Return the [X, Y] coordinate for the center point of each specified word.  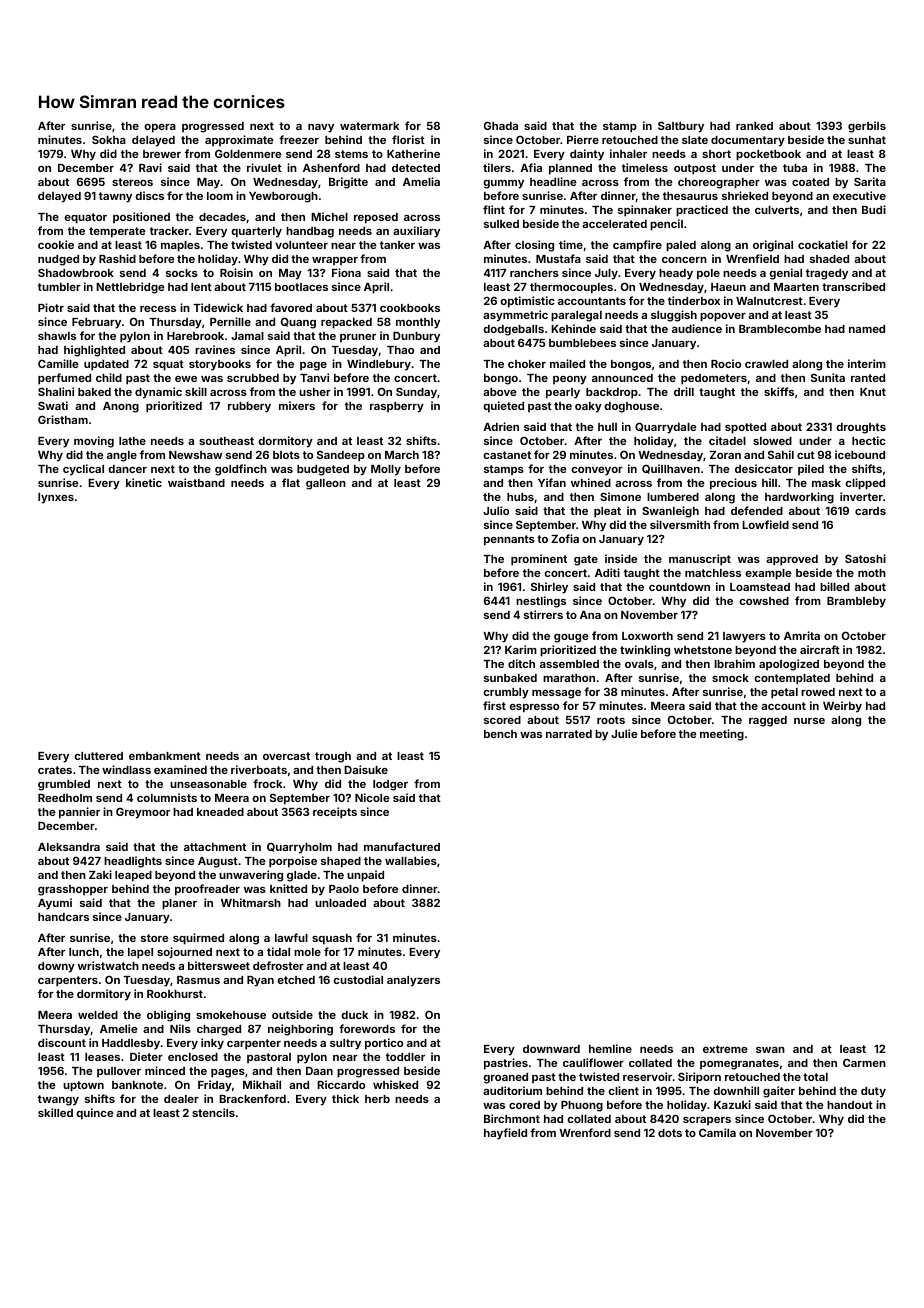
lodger [390, 785]
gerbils [867, 127]
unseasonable [208, 784]
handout [850, 1105]
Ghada [501, 125]
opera [160, 128]
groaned [505, 1078]
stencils [213, 1112]
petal [784, 693]
